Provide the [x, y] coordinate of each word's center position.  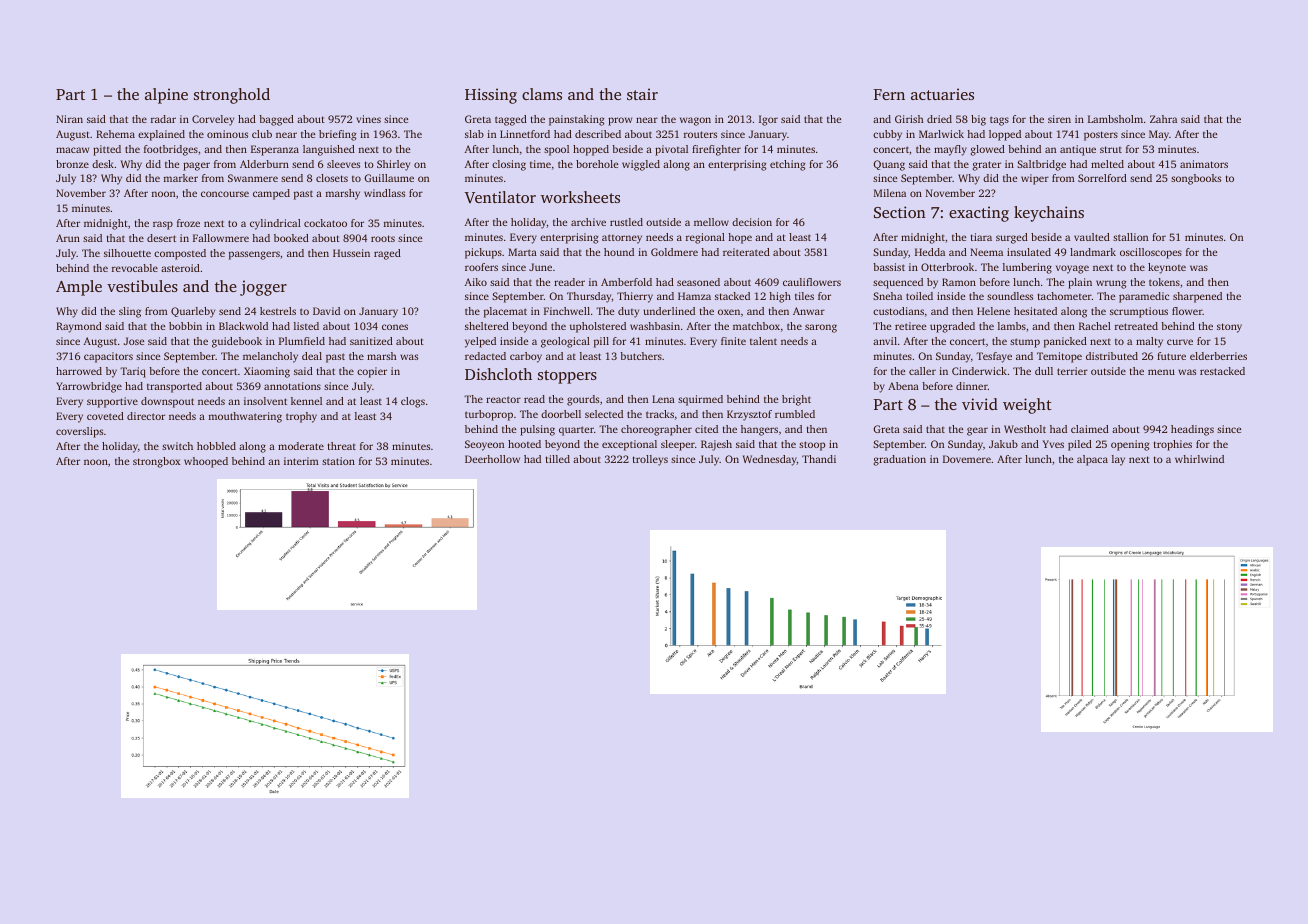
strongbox [156, 462]
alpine [166, 96]
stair [642, 94]
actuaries [942, 94]
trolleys [650, 460]
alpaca [1092, 460]
